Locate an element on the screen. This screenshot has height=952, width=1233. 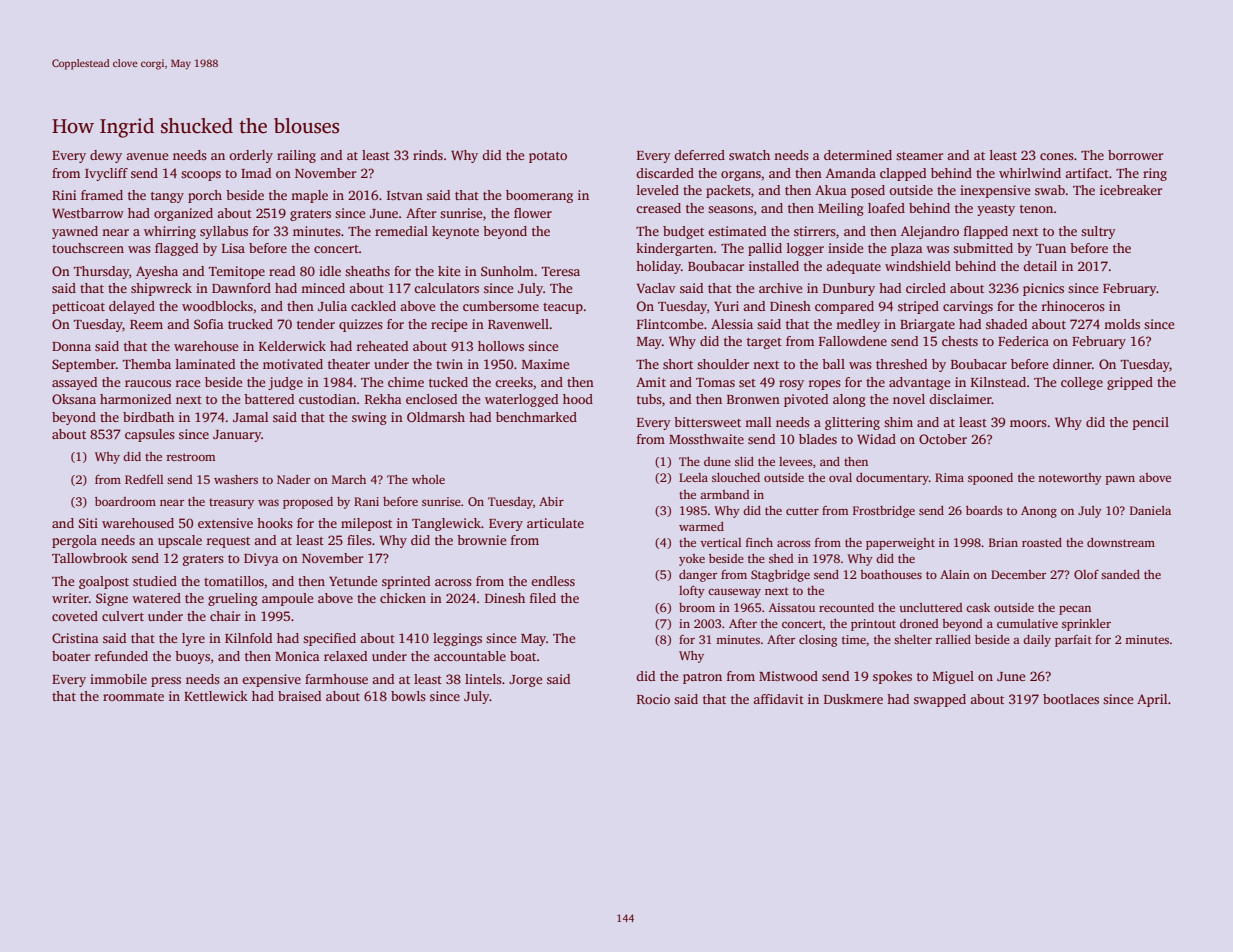
roommate is located at coordinates (133, 697).
